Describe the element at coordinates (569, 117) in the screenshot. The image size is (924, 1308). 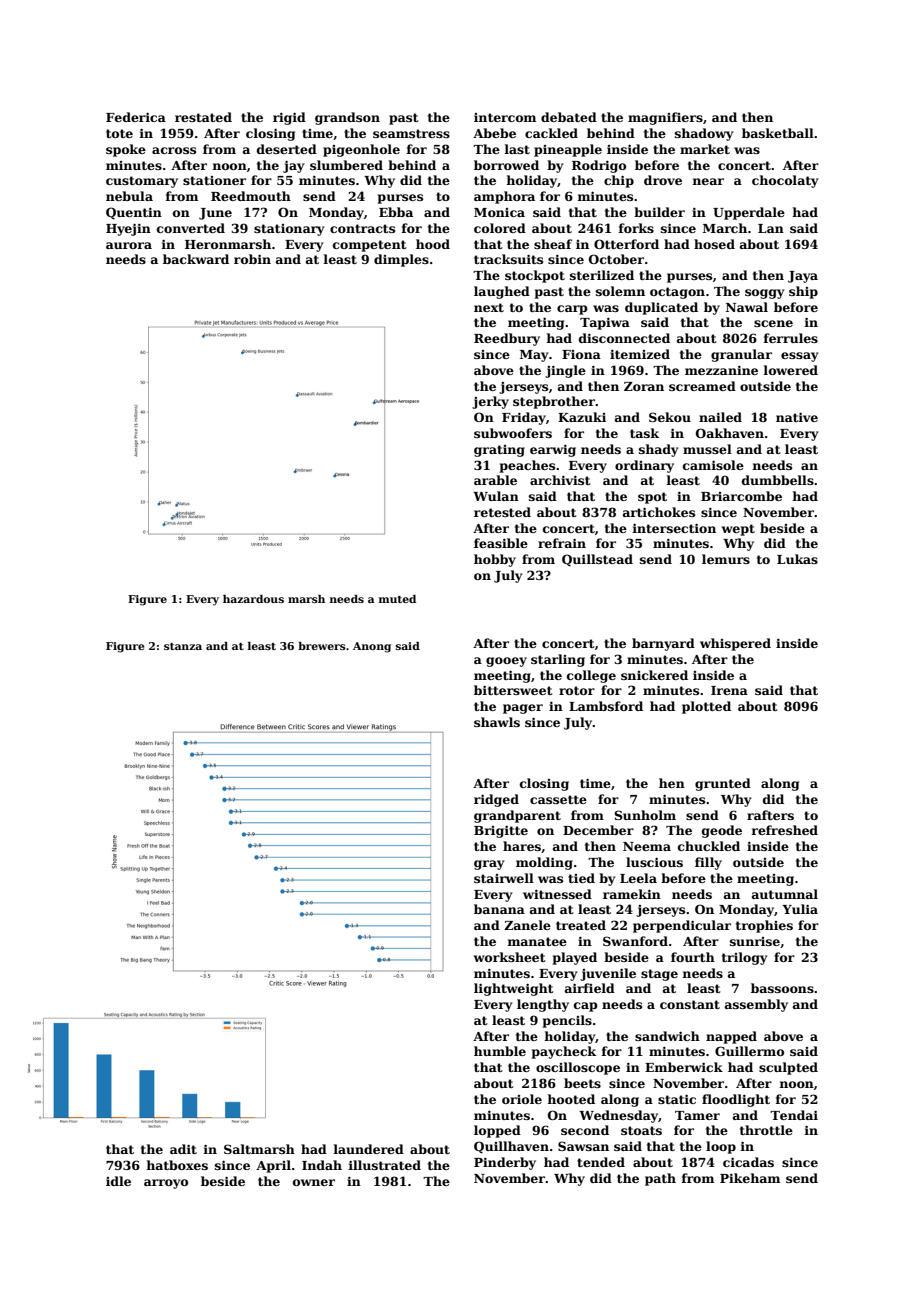
I see `debated` at that location.
